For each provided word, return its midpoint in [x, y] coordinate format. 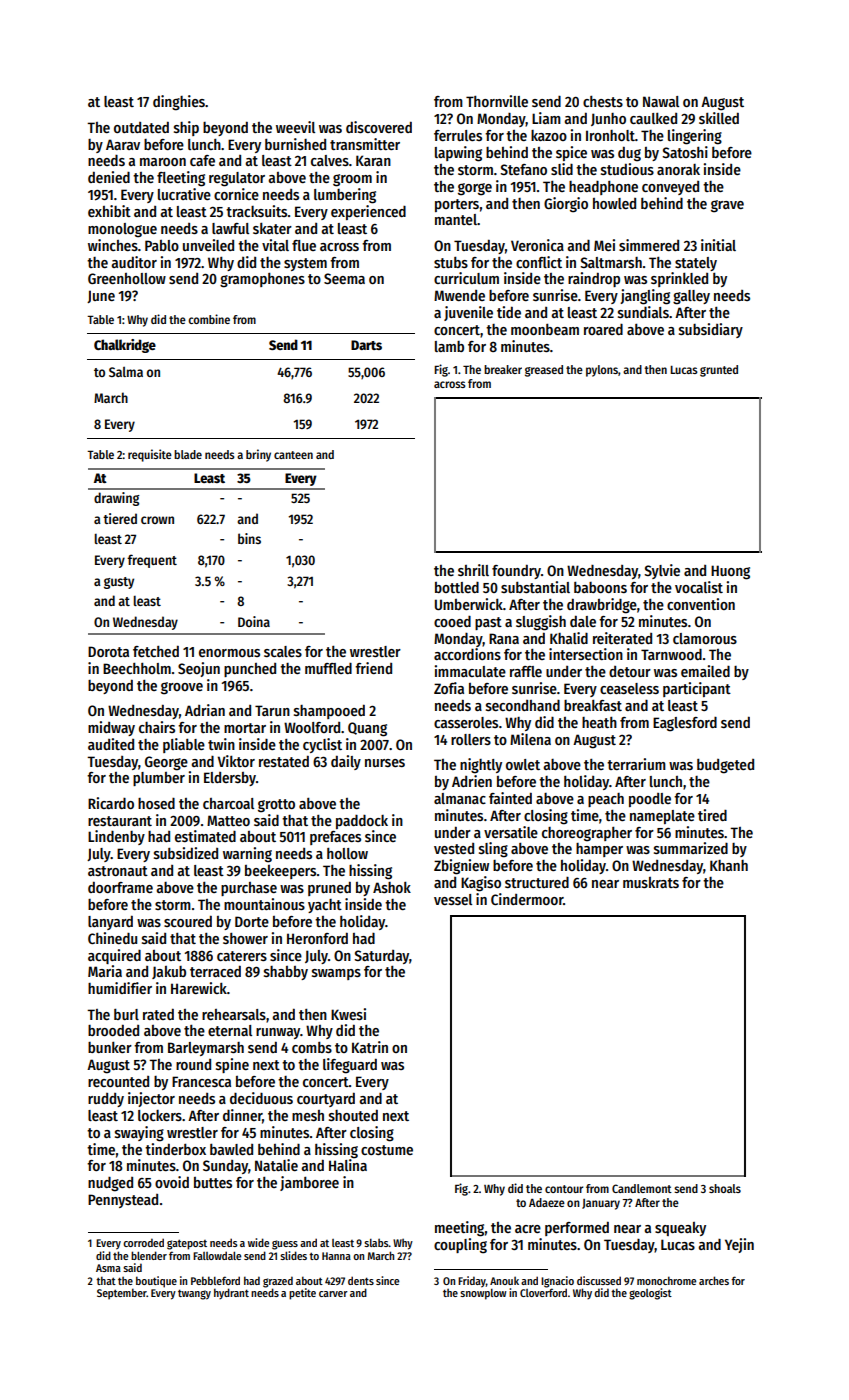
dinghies [179, 103]
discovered [379, 127]
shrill [473, 570]
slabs [376, 1242]
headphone [603, 188]
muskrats [651, 882]
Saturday [381, 957]
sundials [643, 312]
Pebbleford [215, 1280]
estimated [205, 836]
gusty [119, 583]
